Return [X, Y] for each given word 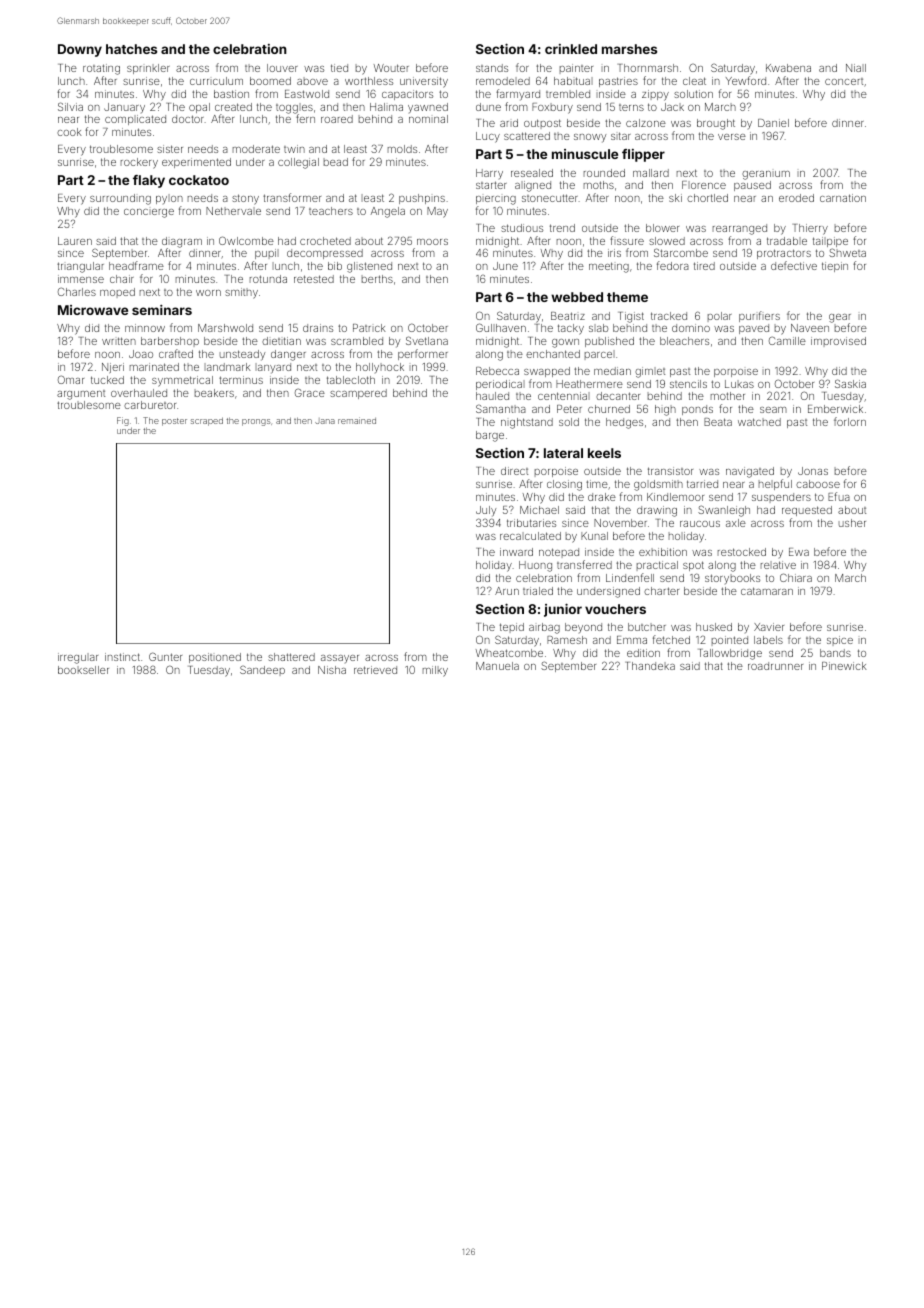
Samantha [501, 408]
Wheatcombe [509, 653]
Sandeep [262, 670]
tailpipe [830, 242]
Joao [141, 354]
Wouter [391, 68]
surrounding [120, 199]
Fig [123, 421]
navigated [750, 472]
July [486, 511]
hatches [131, 49]
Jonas [813, 471]
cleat [694, 81]
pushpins [422, 199]
